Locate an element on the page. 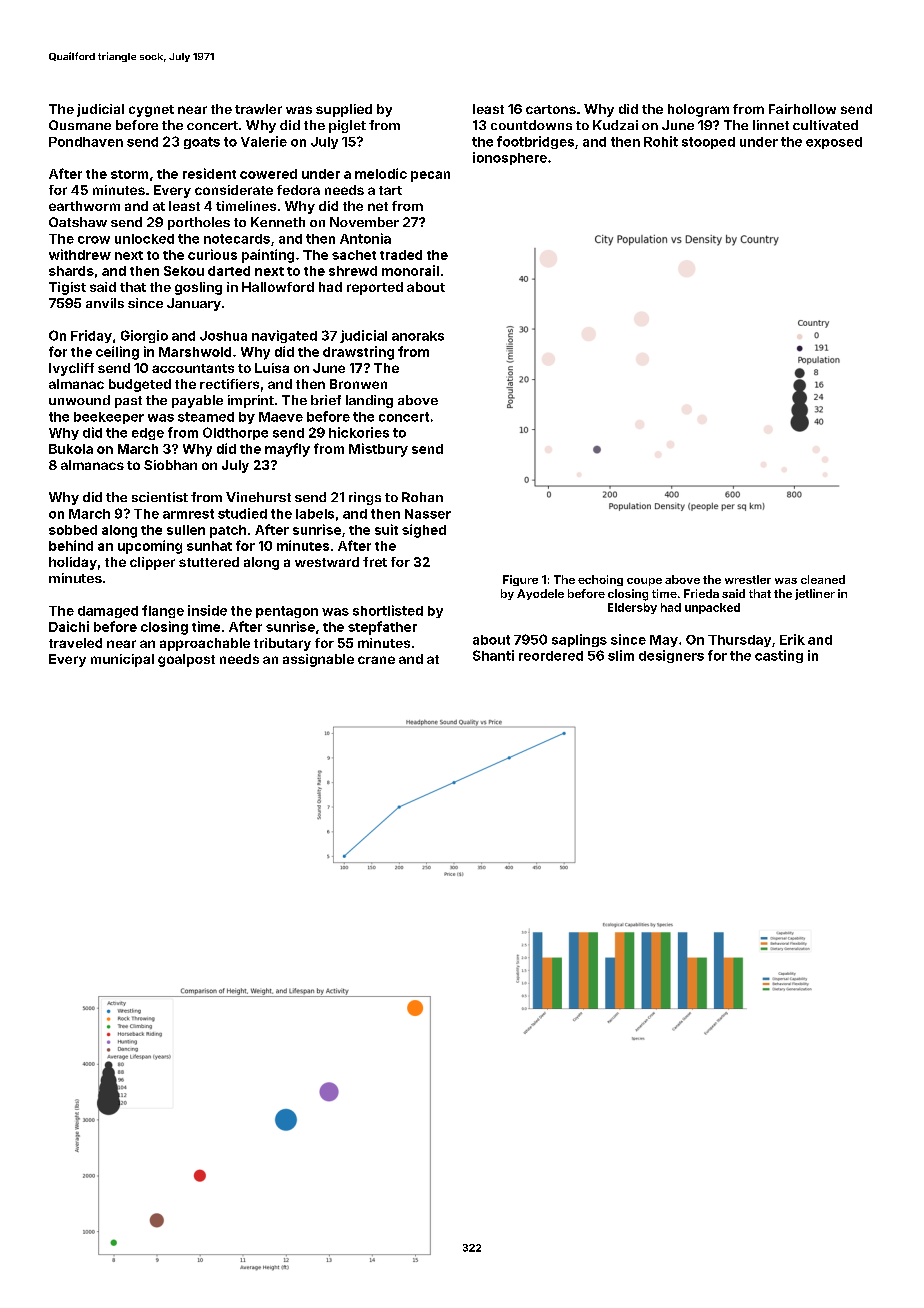  goalpost is located at coordinates (186, 660).
